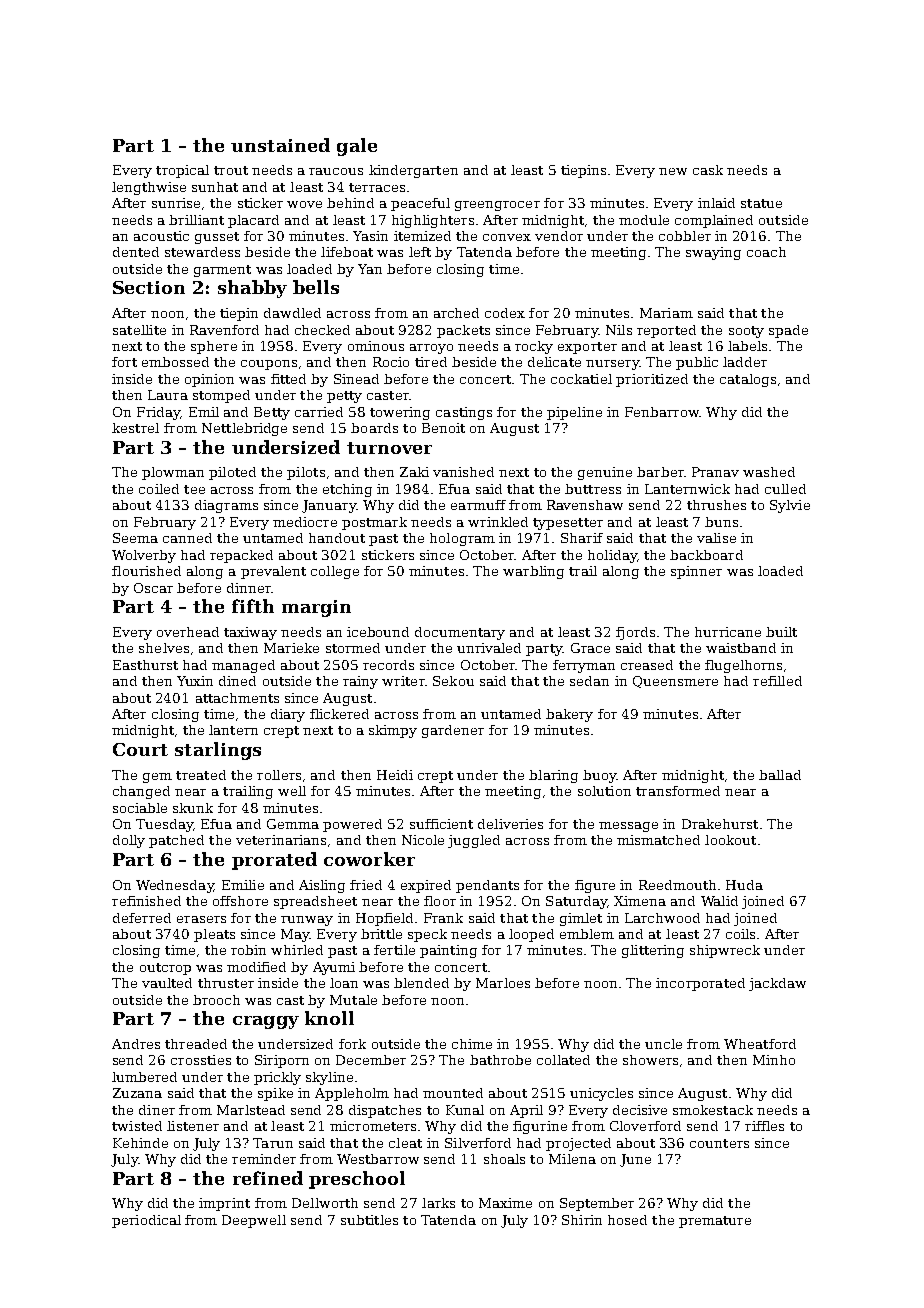 The height and width of the image is (1308, 924). What do you see at coordinates (673, 171) in the image?
I see `new` at bounding box center [673, 171].
